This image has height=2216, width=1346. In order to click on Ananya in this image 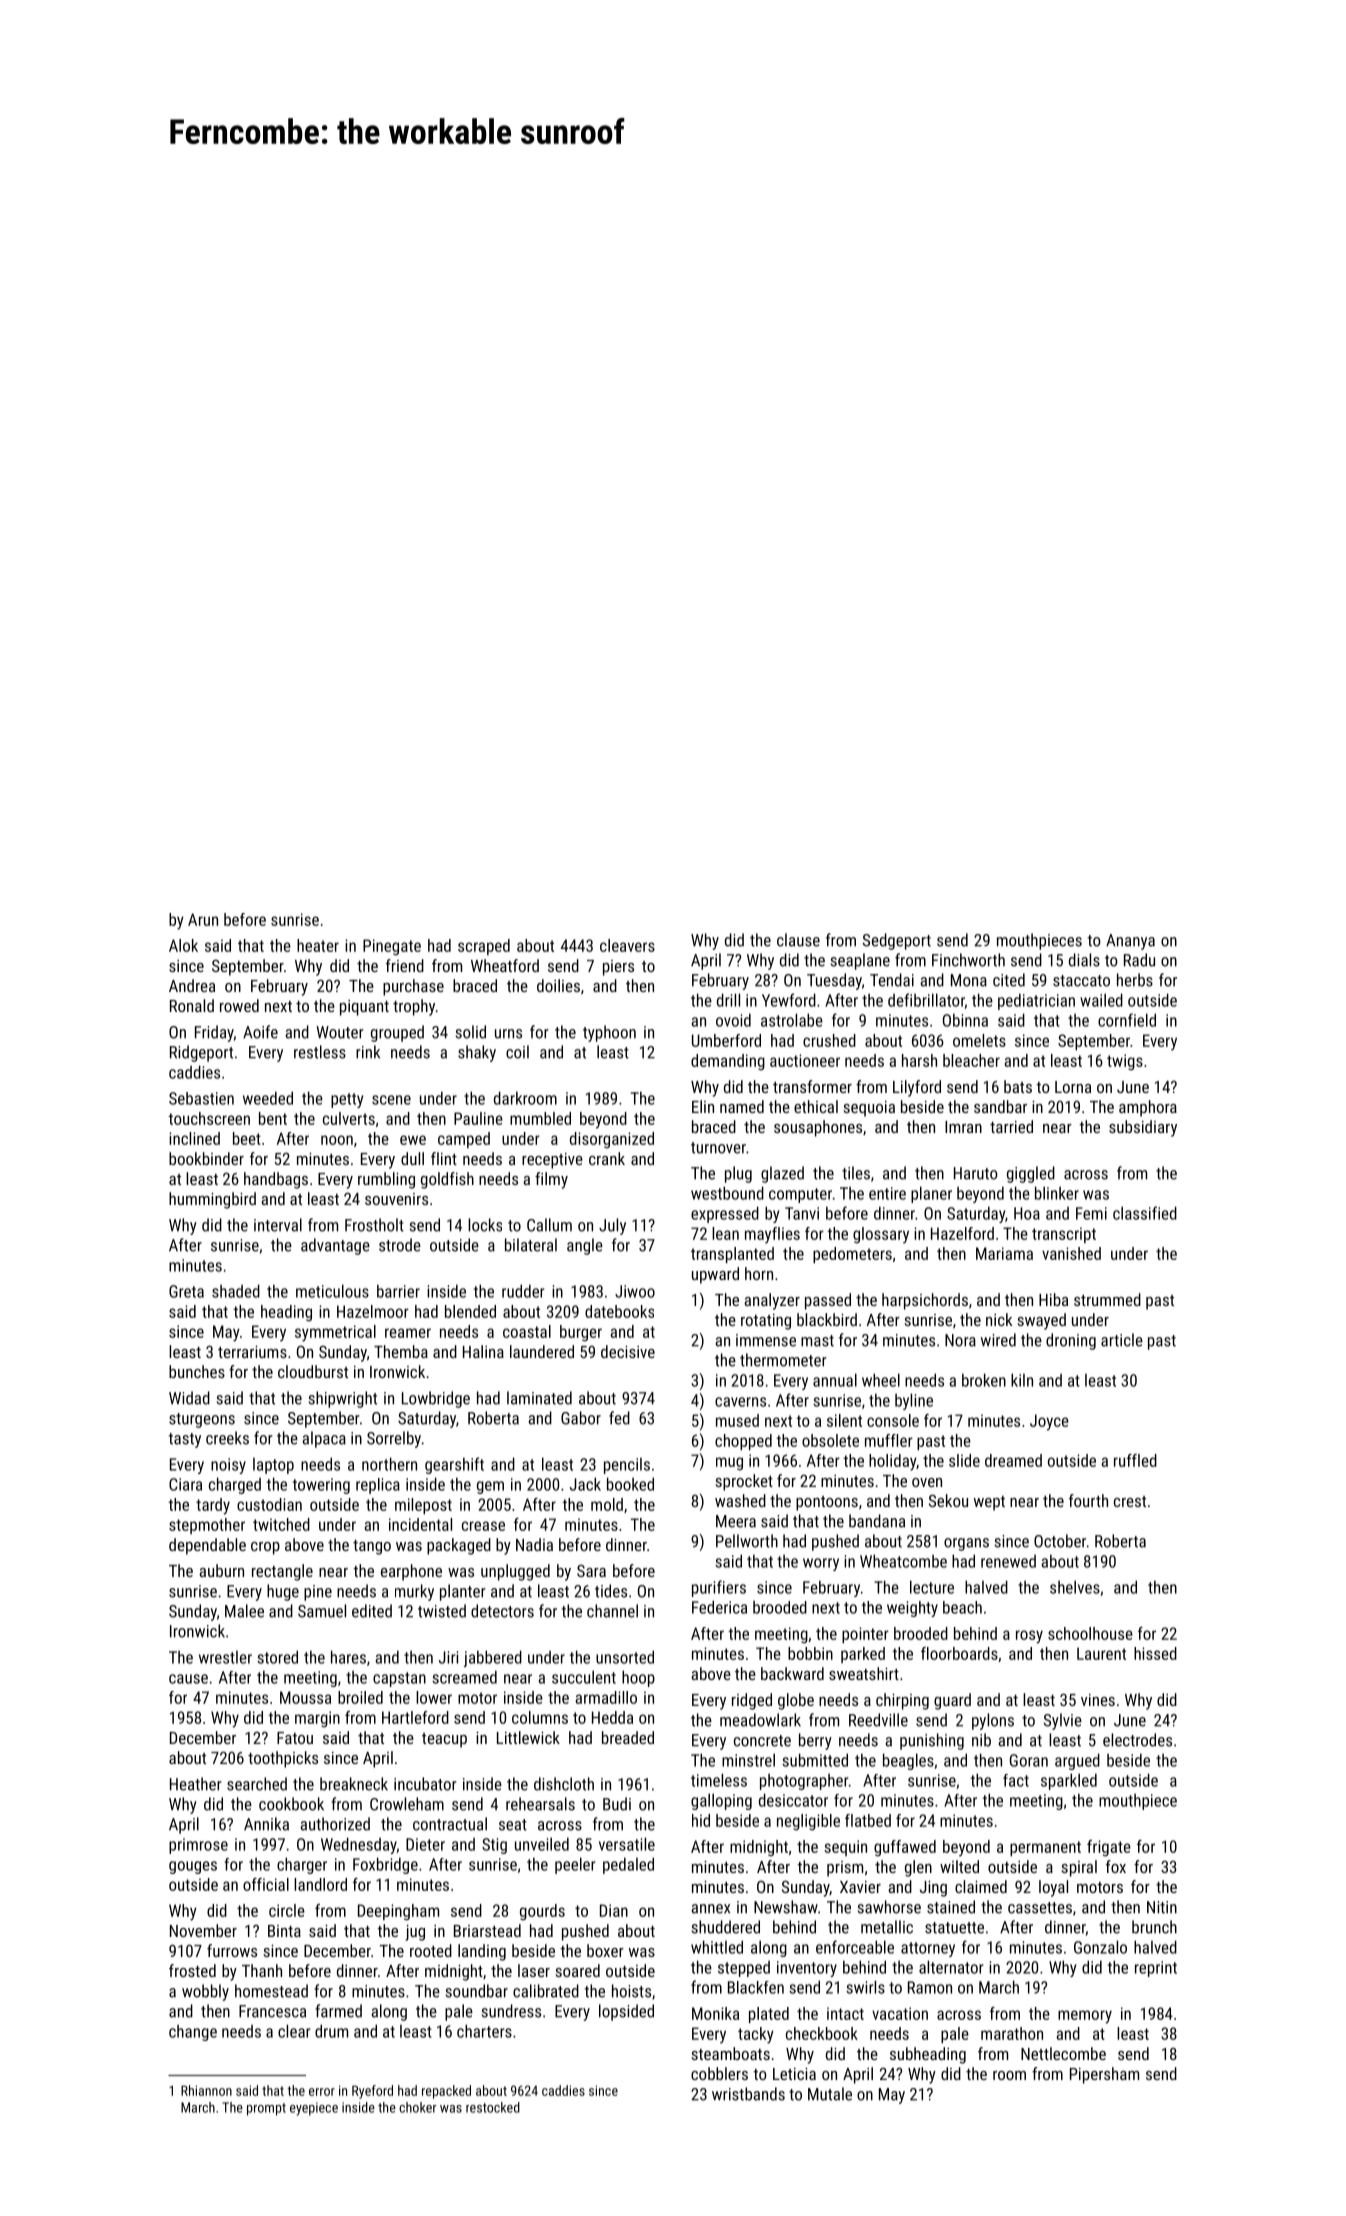, I will do `click(1130, 942)`.
